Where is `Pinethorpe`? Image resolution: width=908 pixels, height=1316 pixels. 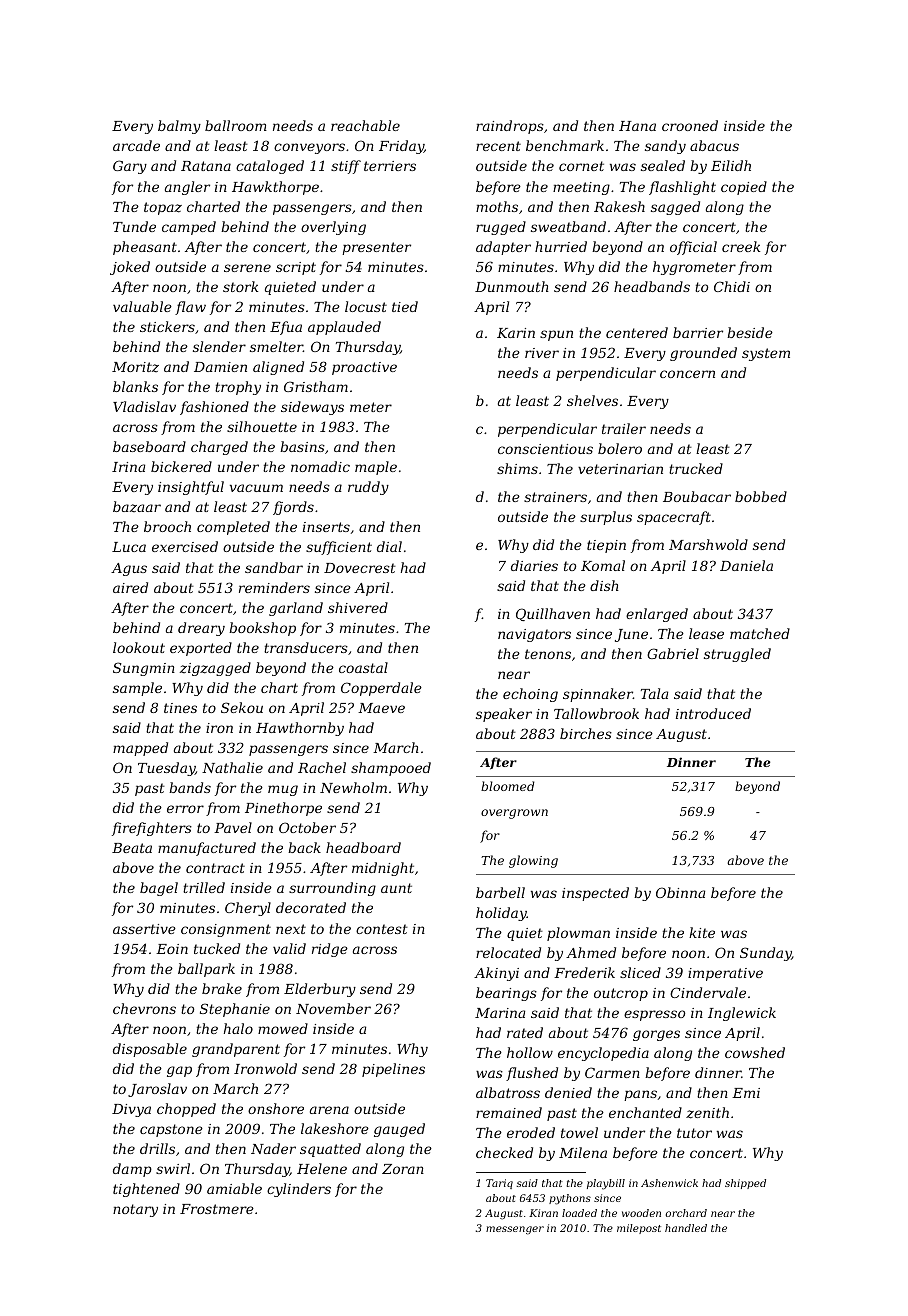
Pinethorpe is located at coordinates (283, 809).
